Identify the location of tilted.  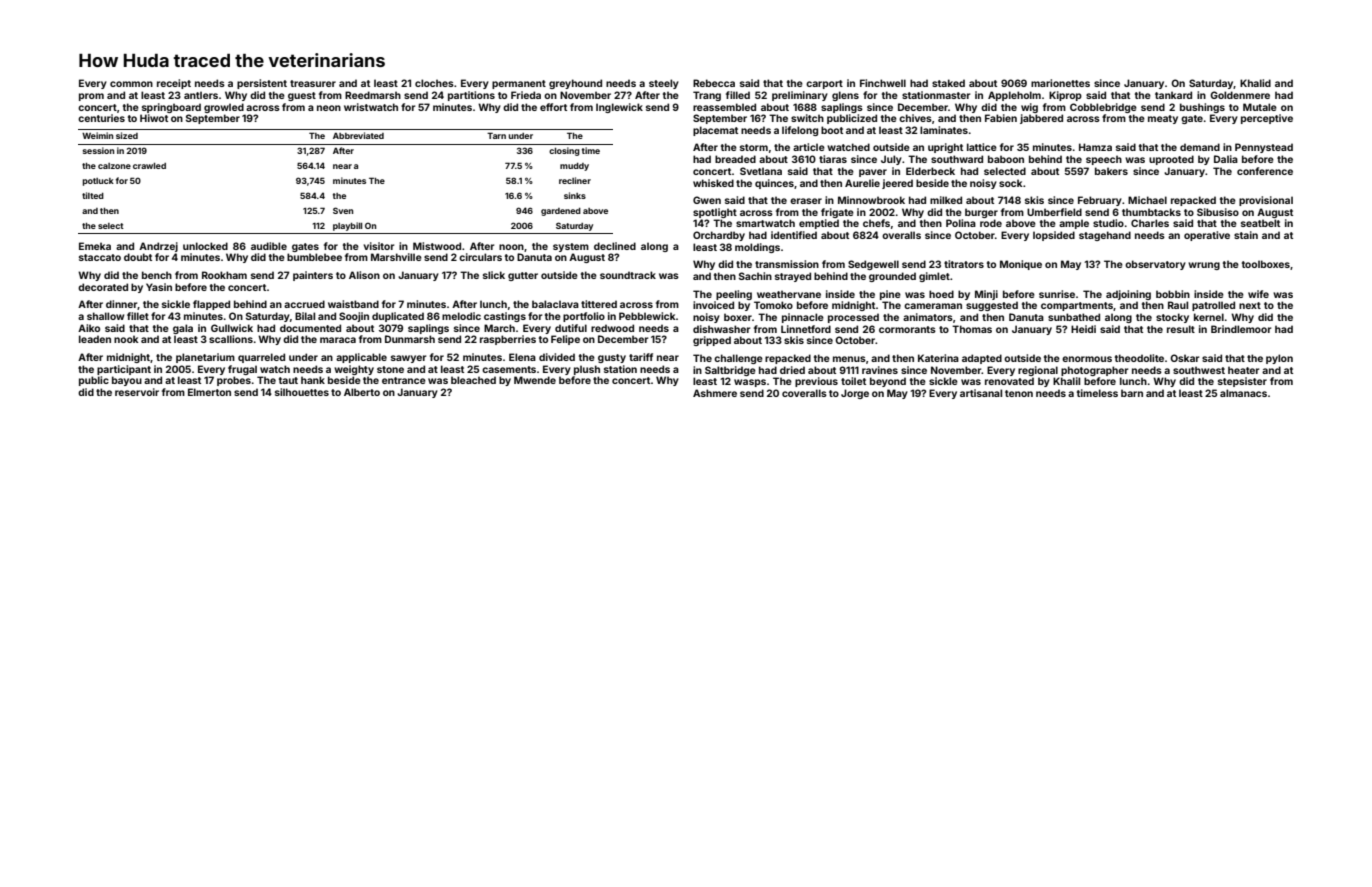
(93, 195).
